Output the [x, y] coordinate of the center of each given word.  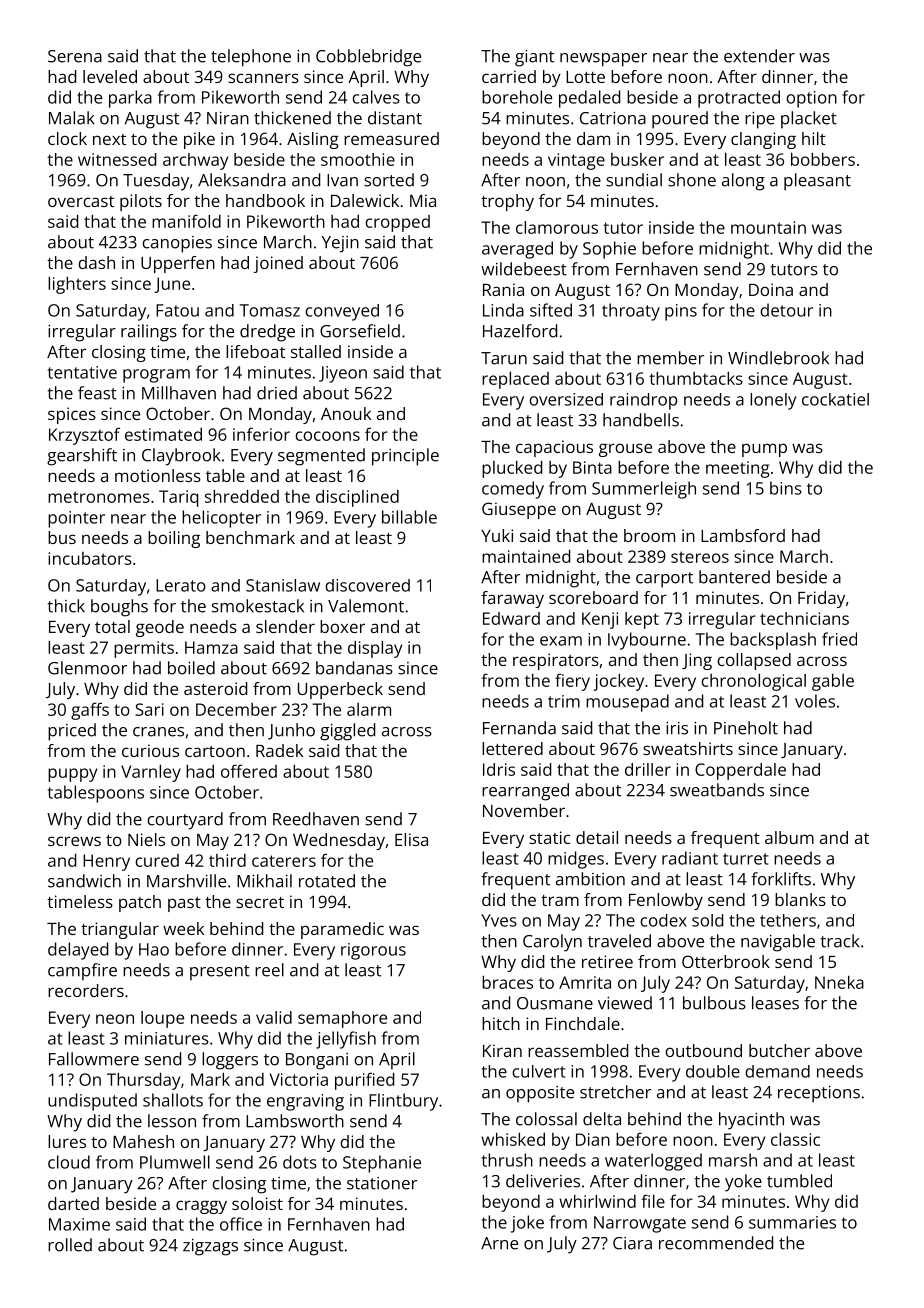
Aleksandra [242, 180]
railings [149, 333]
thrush [507, 1160]
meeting [738, 469]
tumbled [799, 1181]
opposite [540, 1094]
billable [409, 517]
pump [764, 450]
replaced [515, 380]
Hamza [211, 647]
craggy [201, 1207]
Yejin [340, 244]
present [220, 973]
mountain [768, 227]
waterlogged [653, 1162]
